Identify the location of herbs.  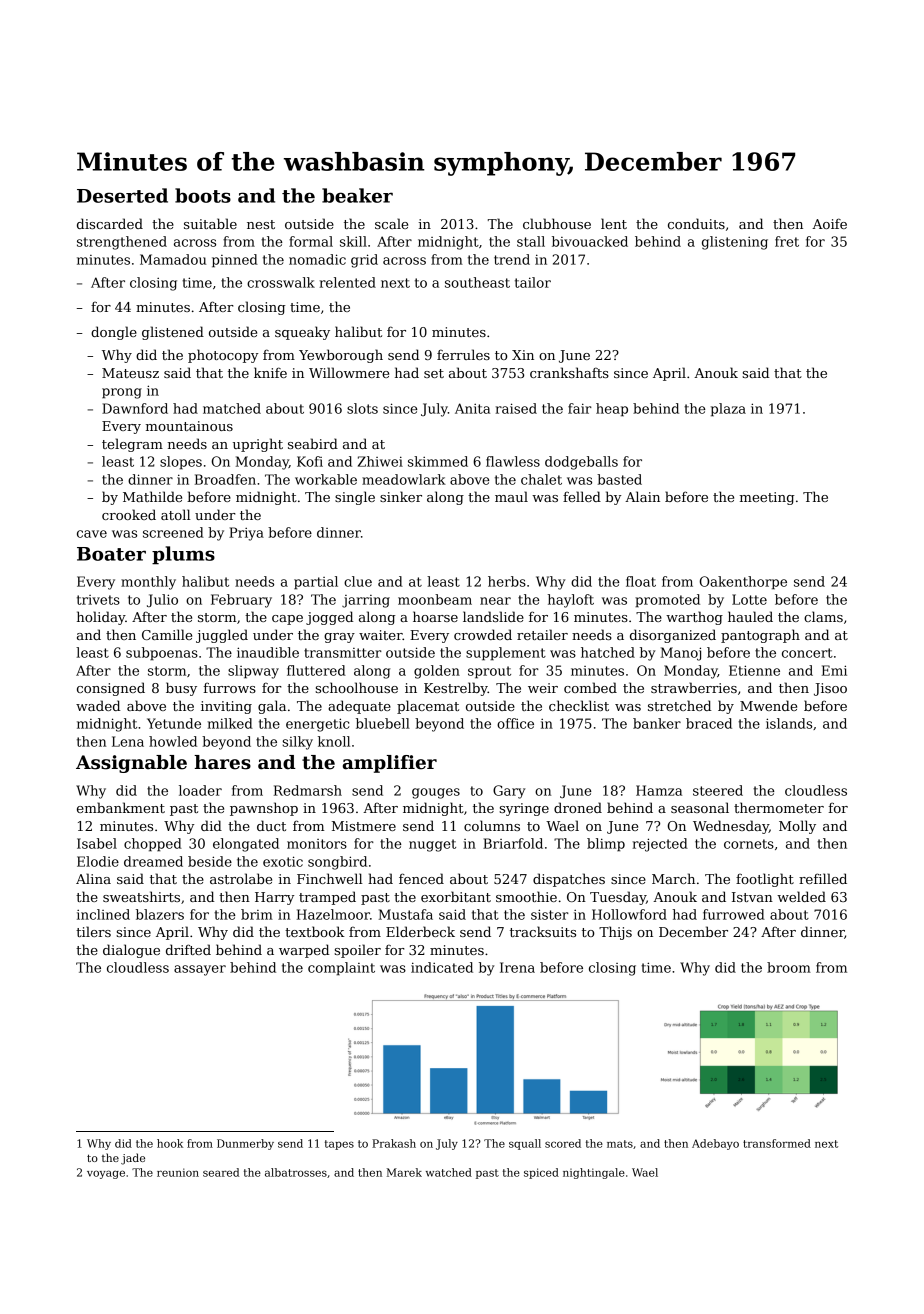
(507, 581).
